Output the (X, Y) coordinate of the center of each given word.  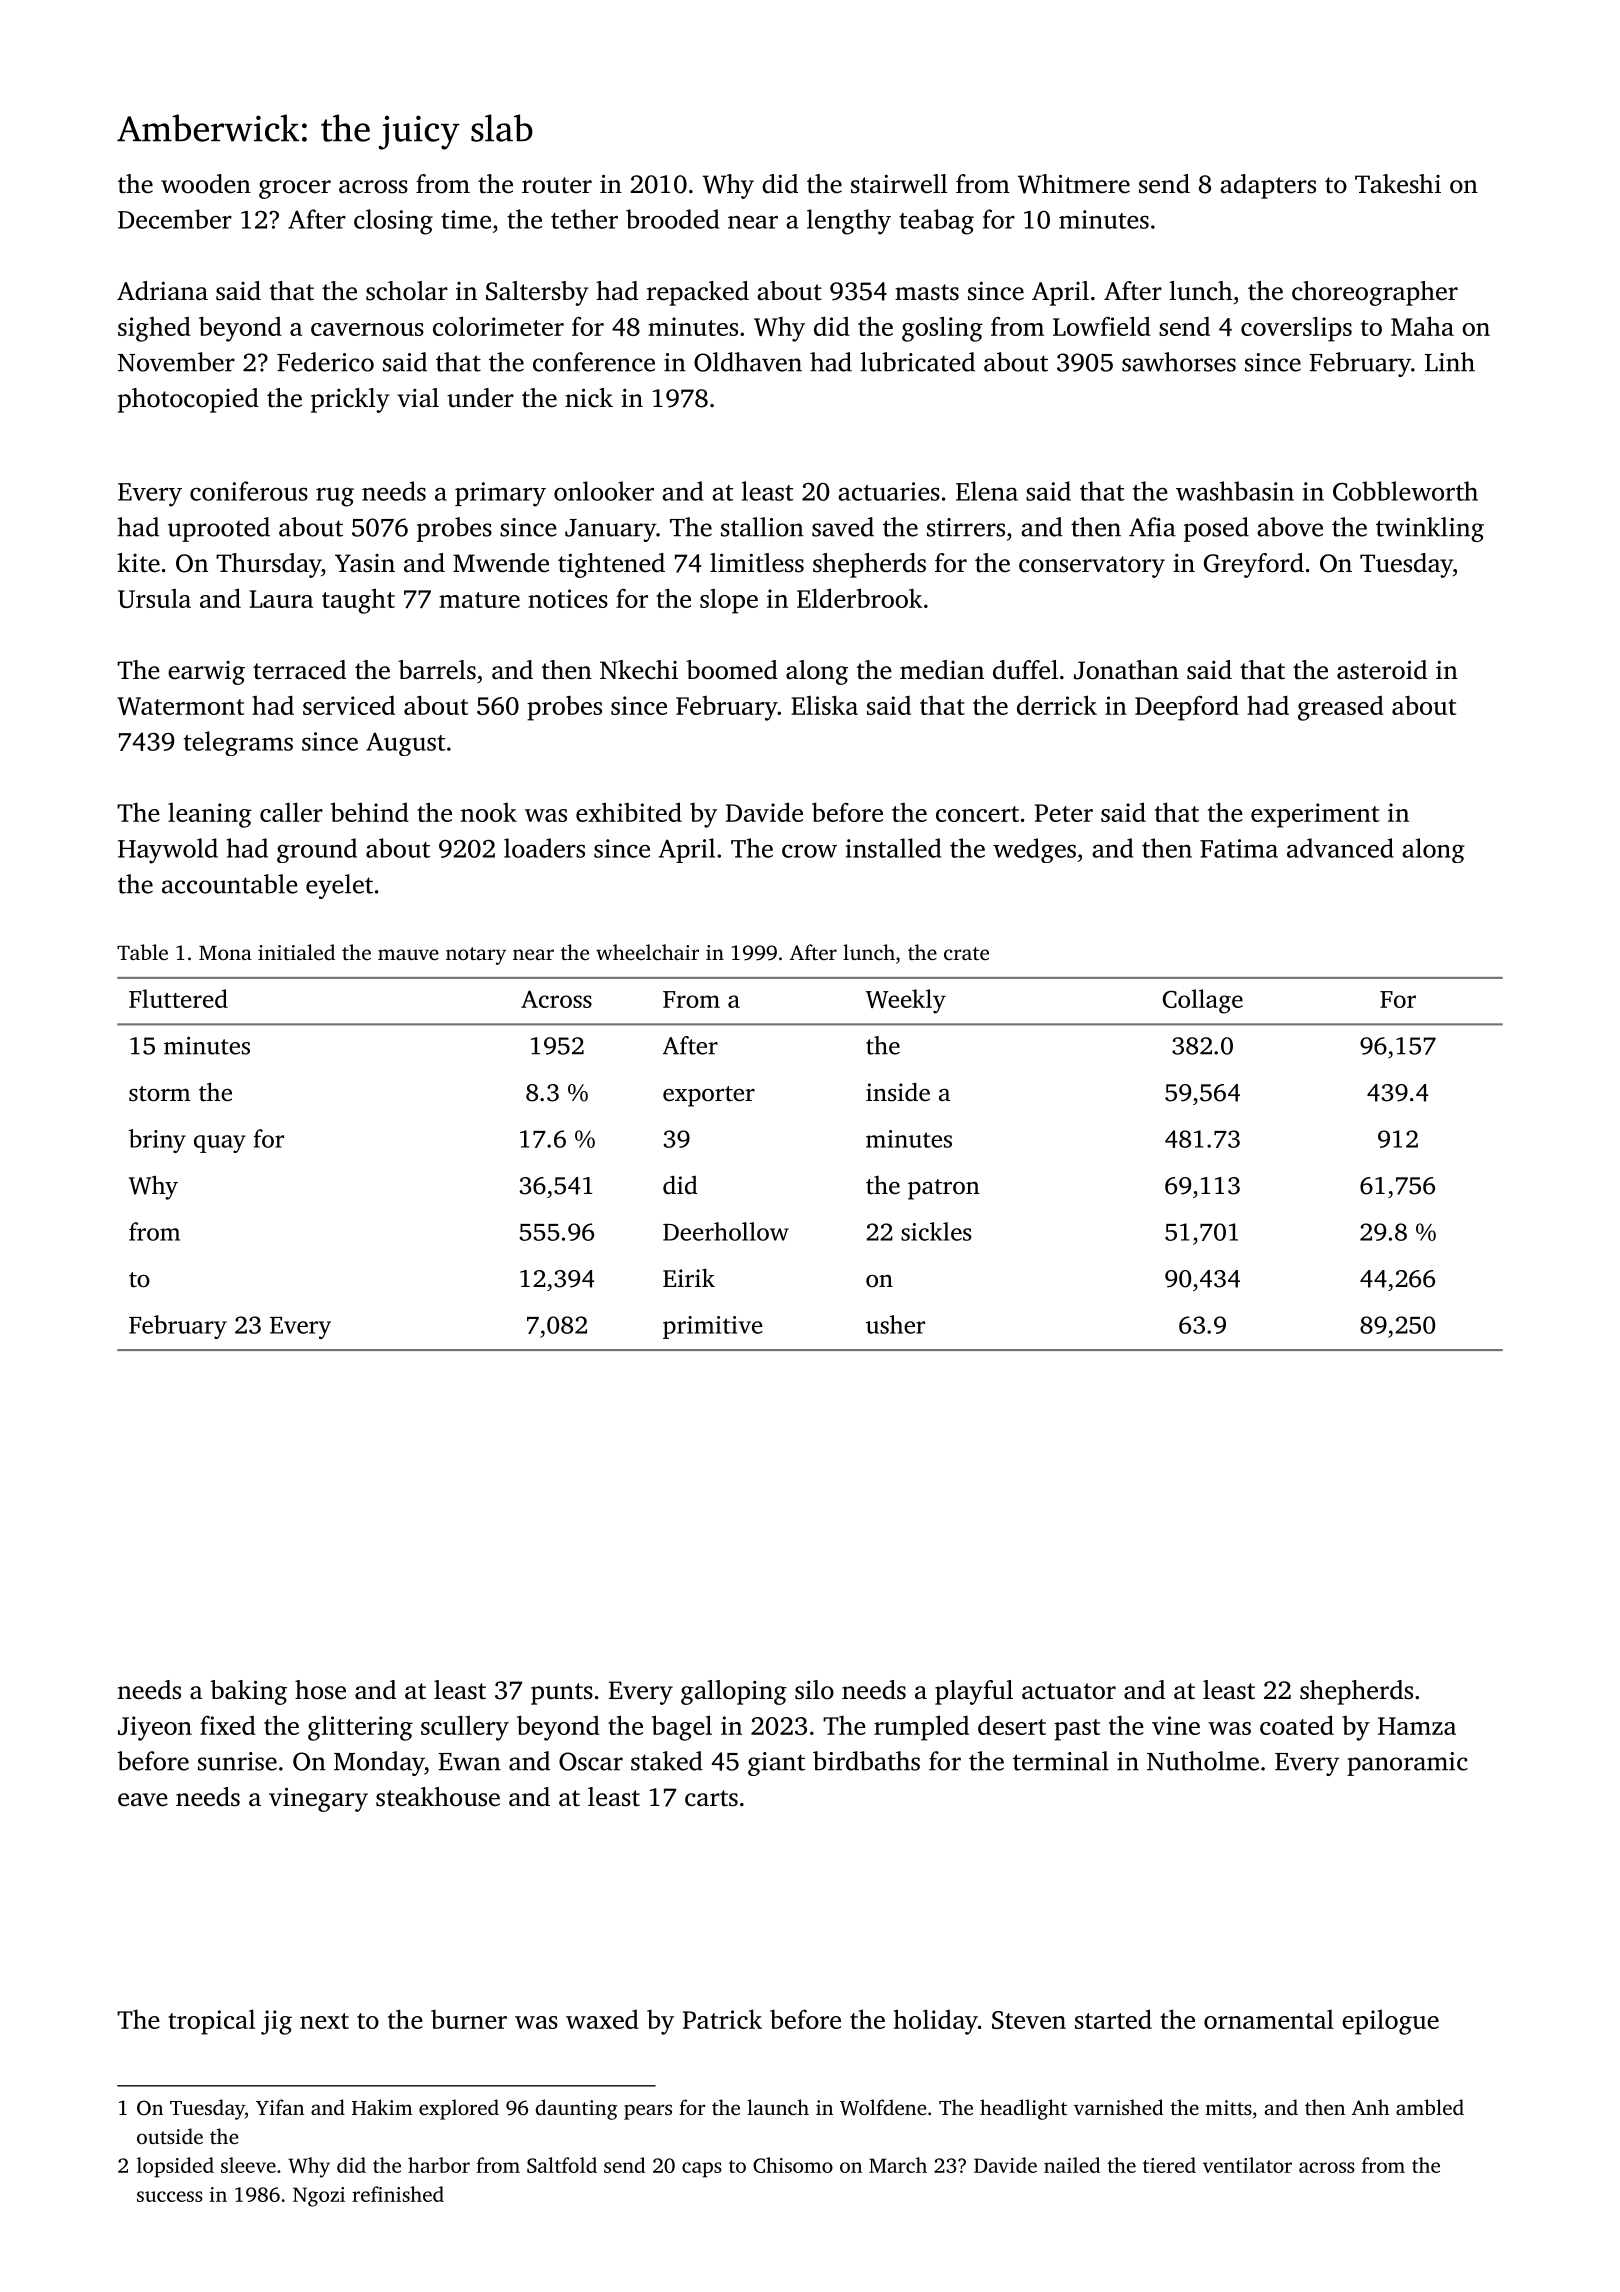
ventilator (1247, 2165)
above (1290, 527)
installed (893, 848)
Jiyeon (155, 1728)
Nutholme (1203, 1761)
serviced (349, 705)
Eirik (689, 1277)
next (324, 2021)
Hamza (1417, 1726)
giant (776, 1764)
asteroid (1382, 670)
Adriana (162, 291)
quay (220, 1144)
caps (702, 2170)
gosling (942, 329)
